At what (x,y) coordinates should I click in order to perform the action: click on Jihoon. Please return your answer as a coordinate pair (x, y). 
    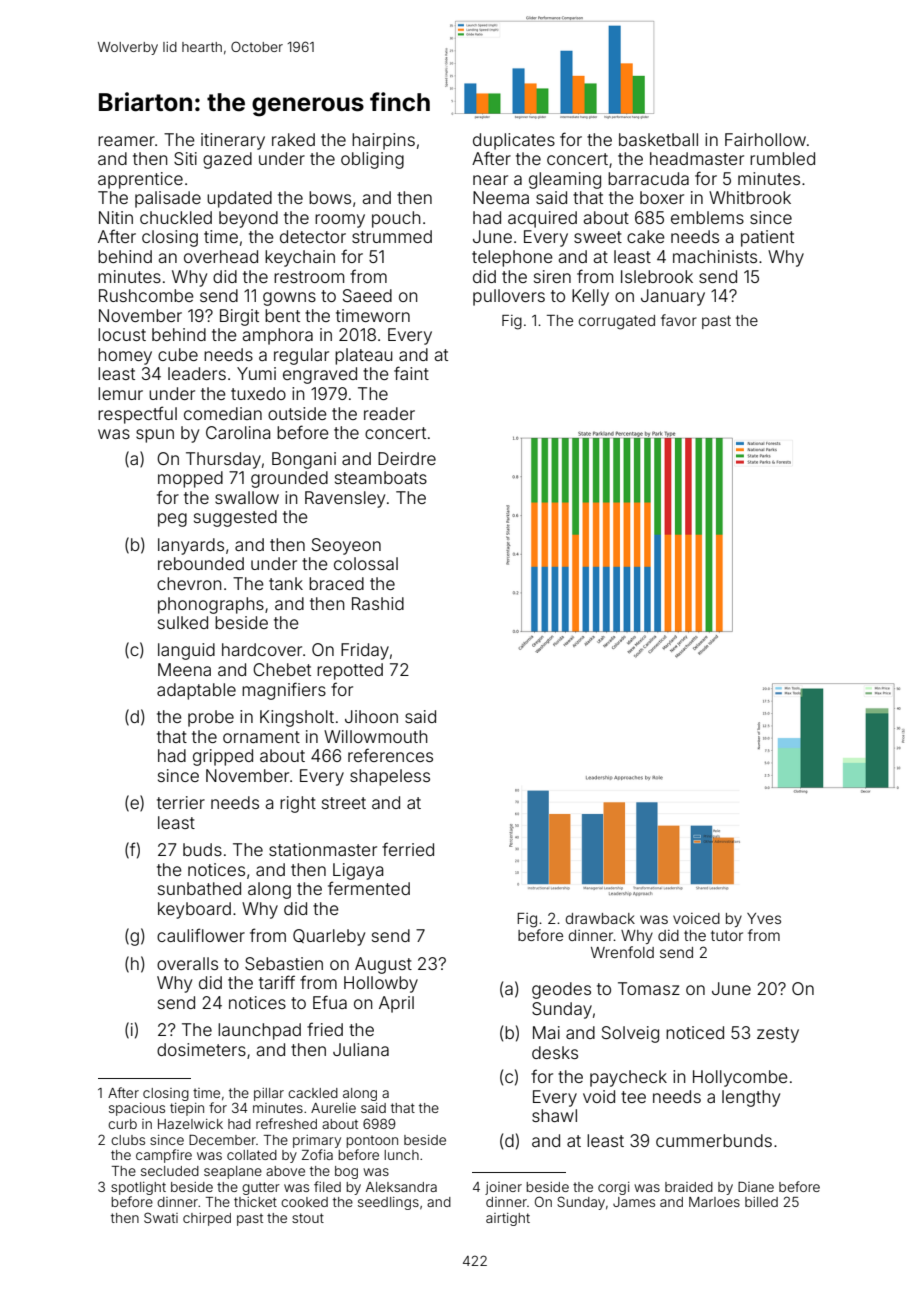
    Looking at the image, I should click on (371, 716).
